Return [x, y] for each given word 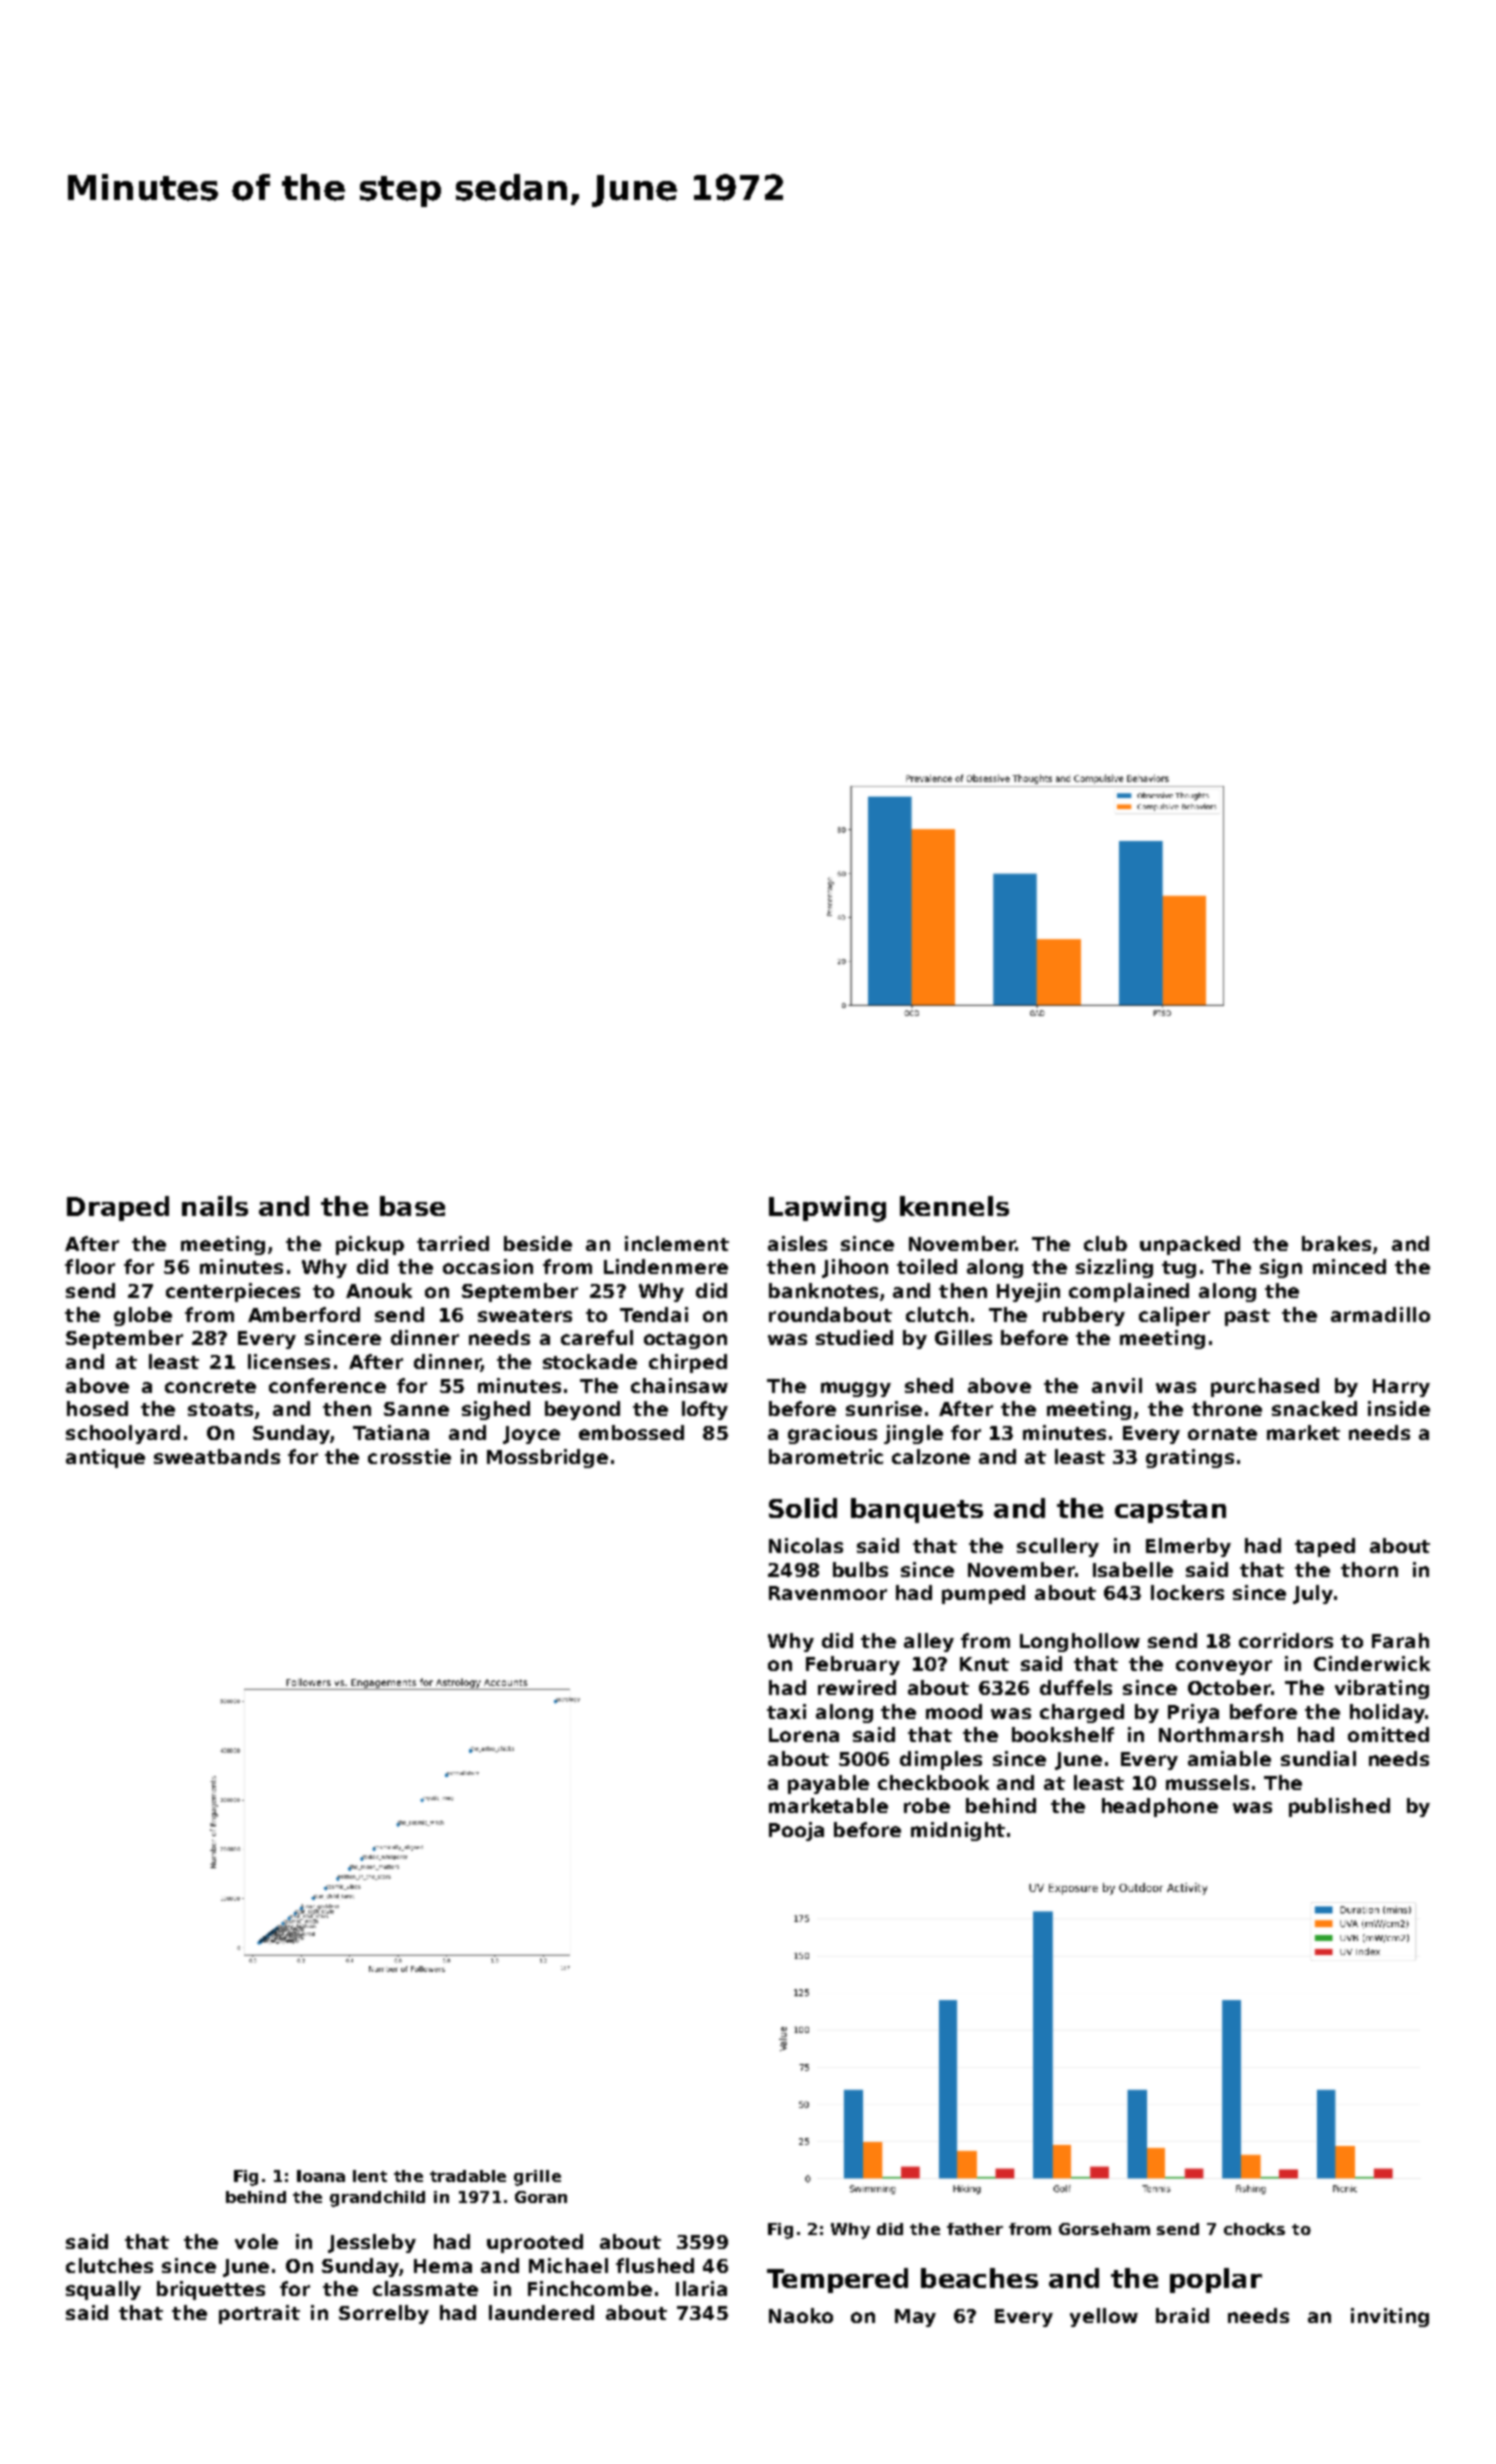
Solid [803, 1508]
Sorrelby [384, 2314]
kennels [954, 1206]
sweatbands [217, 1456]
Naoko [801, 2315]
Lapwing [827, 1209]
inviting [1390, 2317]
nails [215, 1206]
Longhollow [1080, 1642]
